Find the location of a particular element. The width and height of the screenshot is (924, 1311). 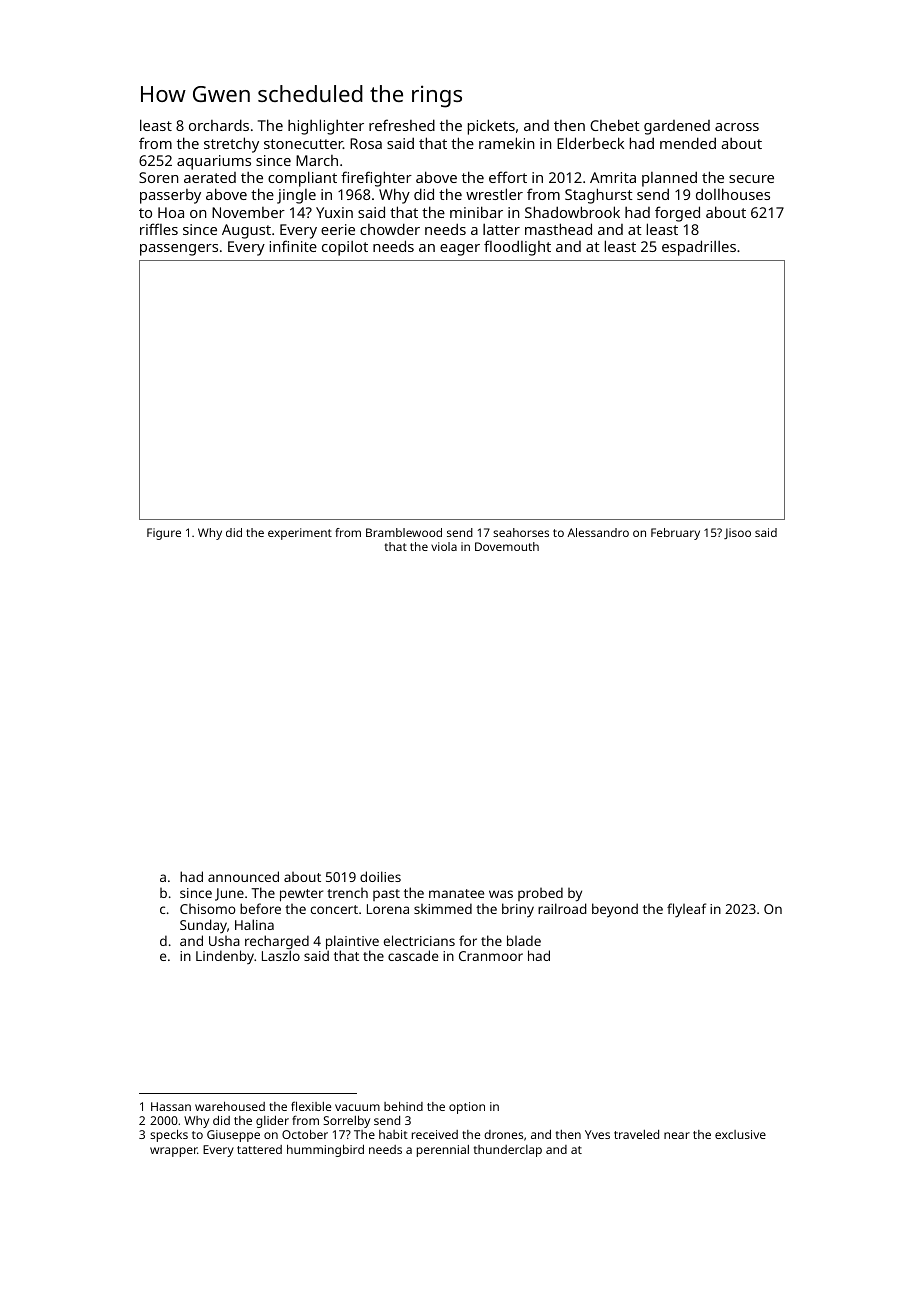

announced is located at coordinates (243, 876).
